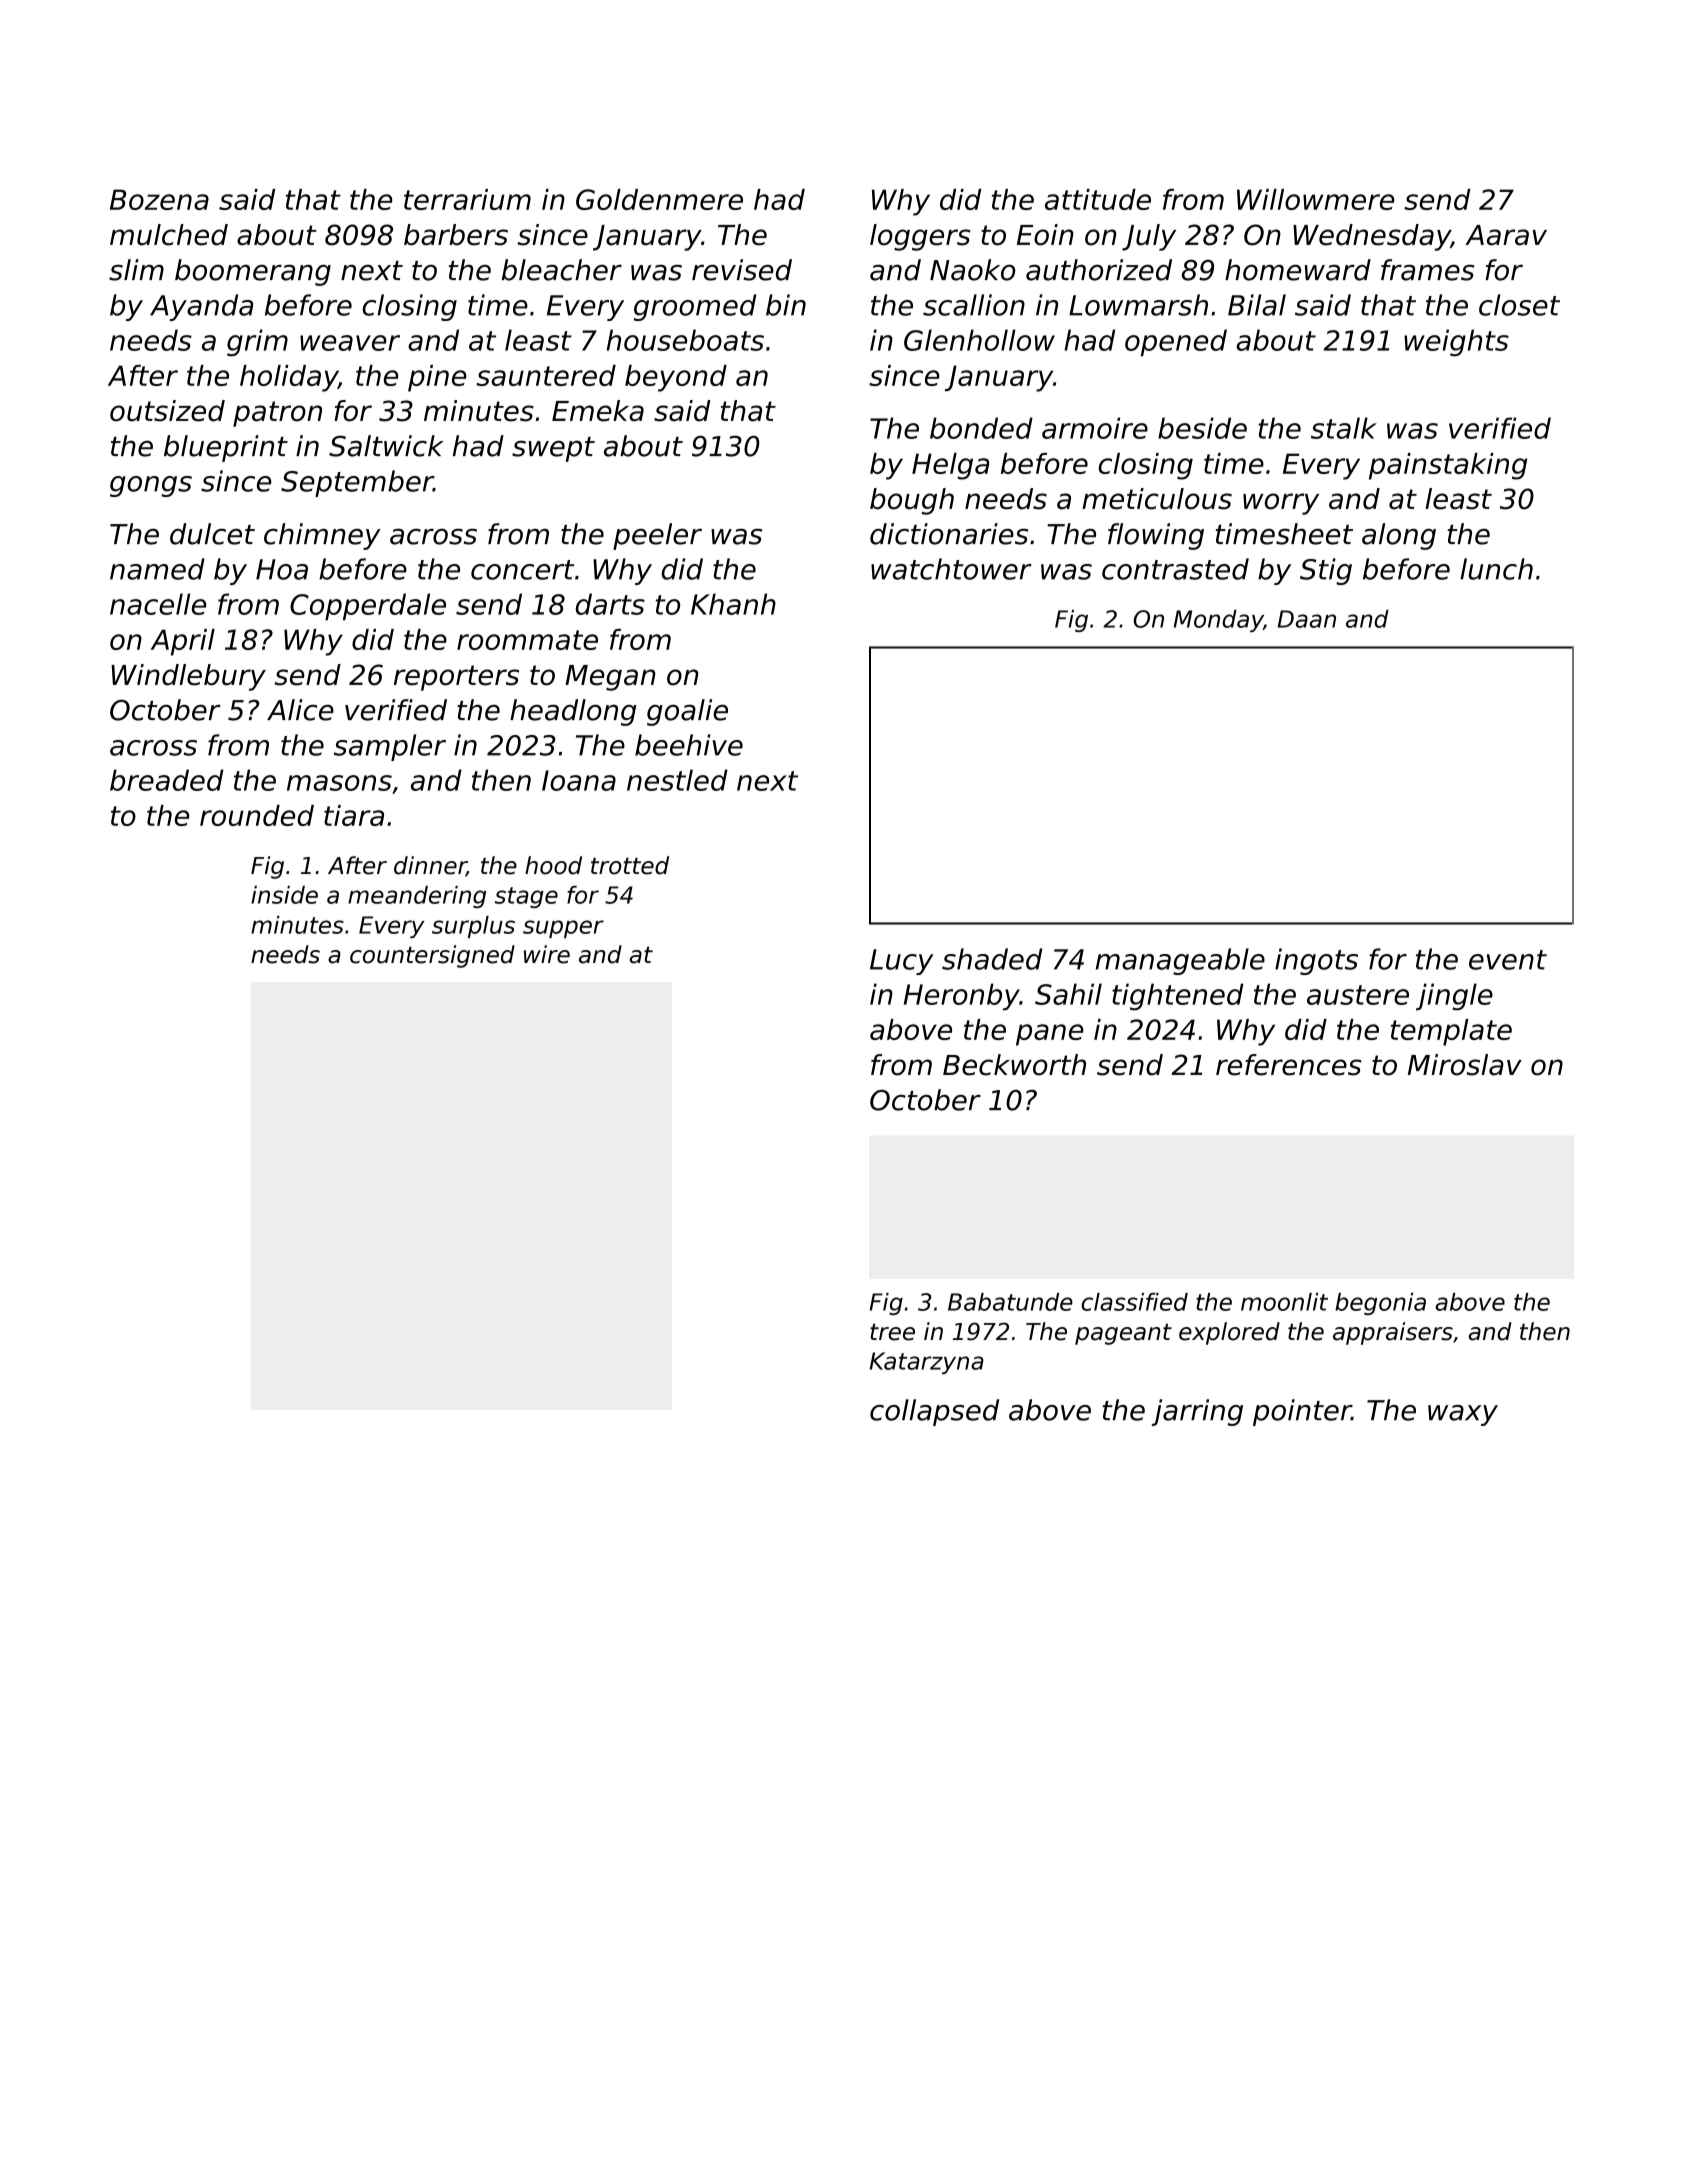 This screenshot has width=1683, height=2178. Describe the element at coordinates (456, 235) in the screenshot. I see `barbers` at that location.
